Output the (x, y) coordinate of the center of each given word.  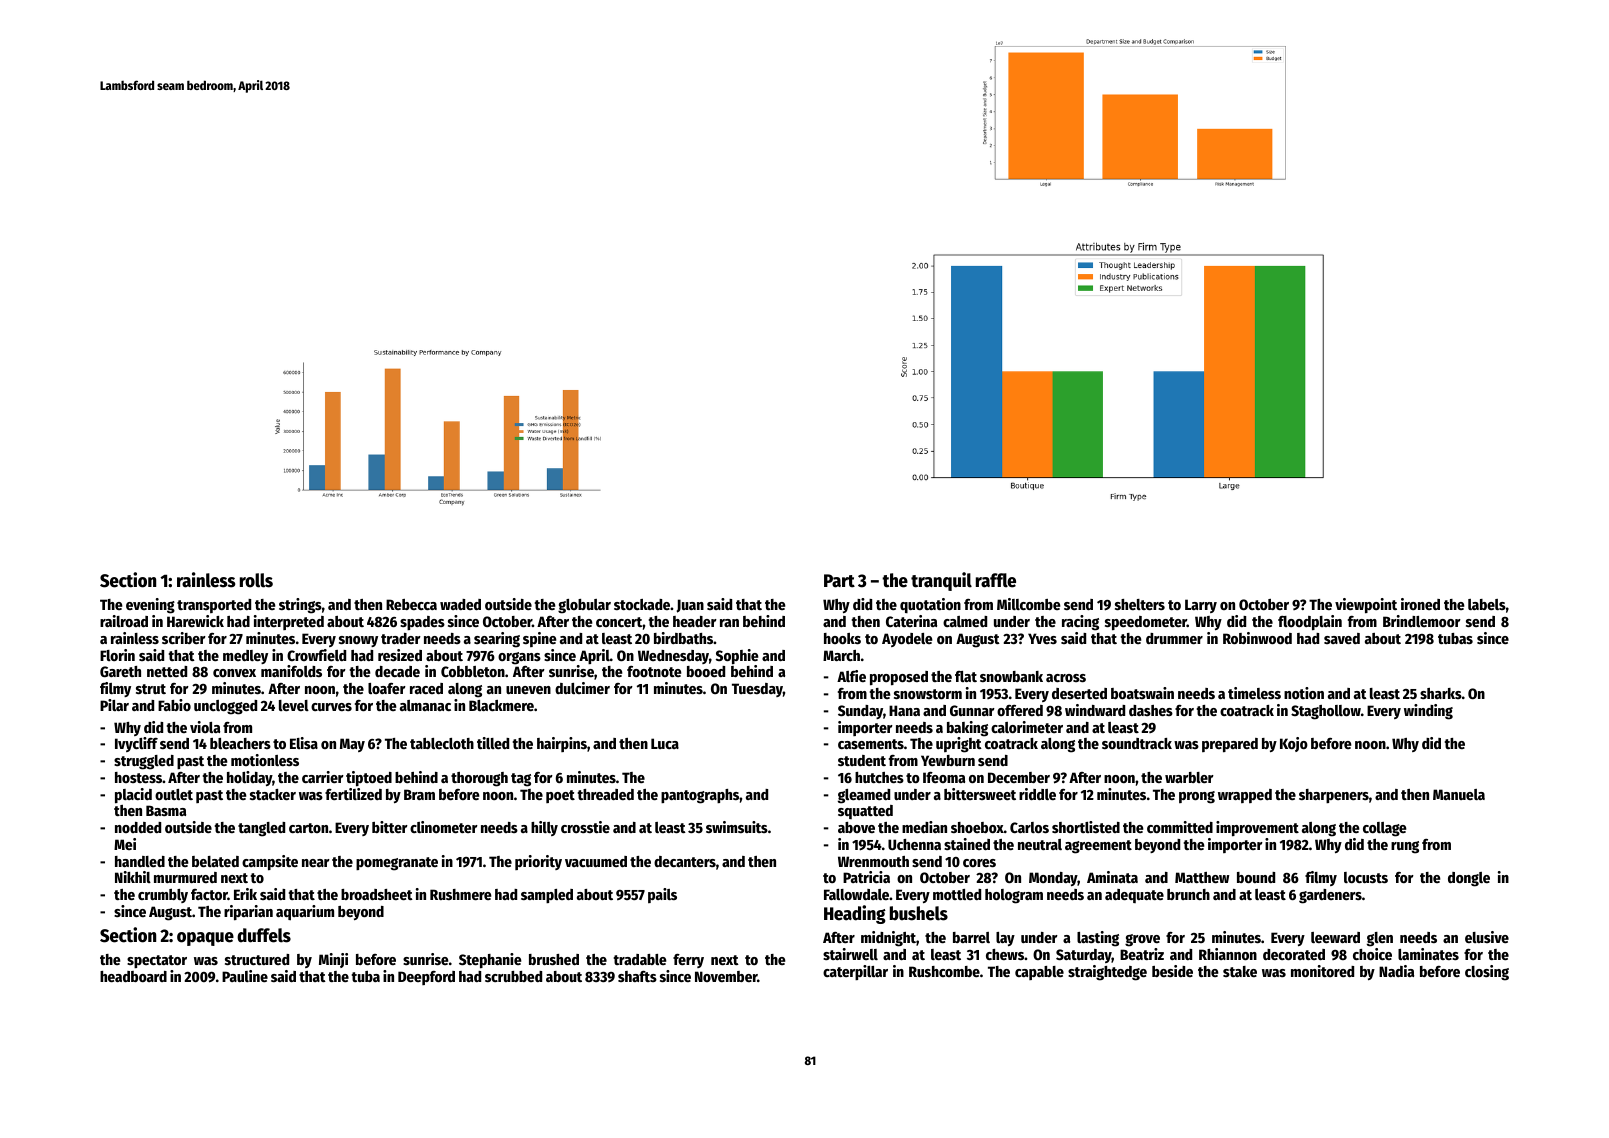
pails (662, 895)
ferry (688, 961)
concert (619, 622)
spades (422, 623)
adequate (1134, 896)
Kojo (1294, 744)
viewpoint (1366, 606)
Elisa (304, 743)
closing (1487, 973)
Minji (333, 960)
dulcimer (582, 688)
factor (209, 894)
